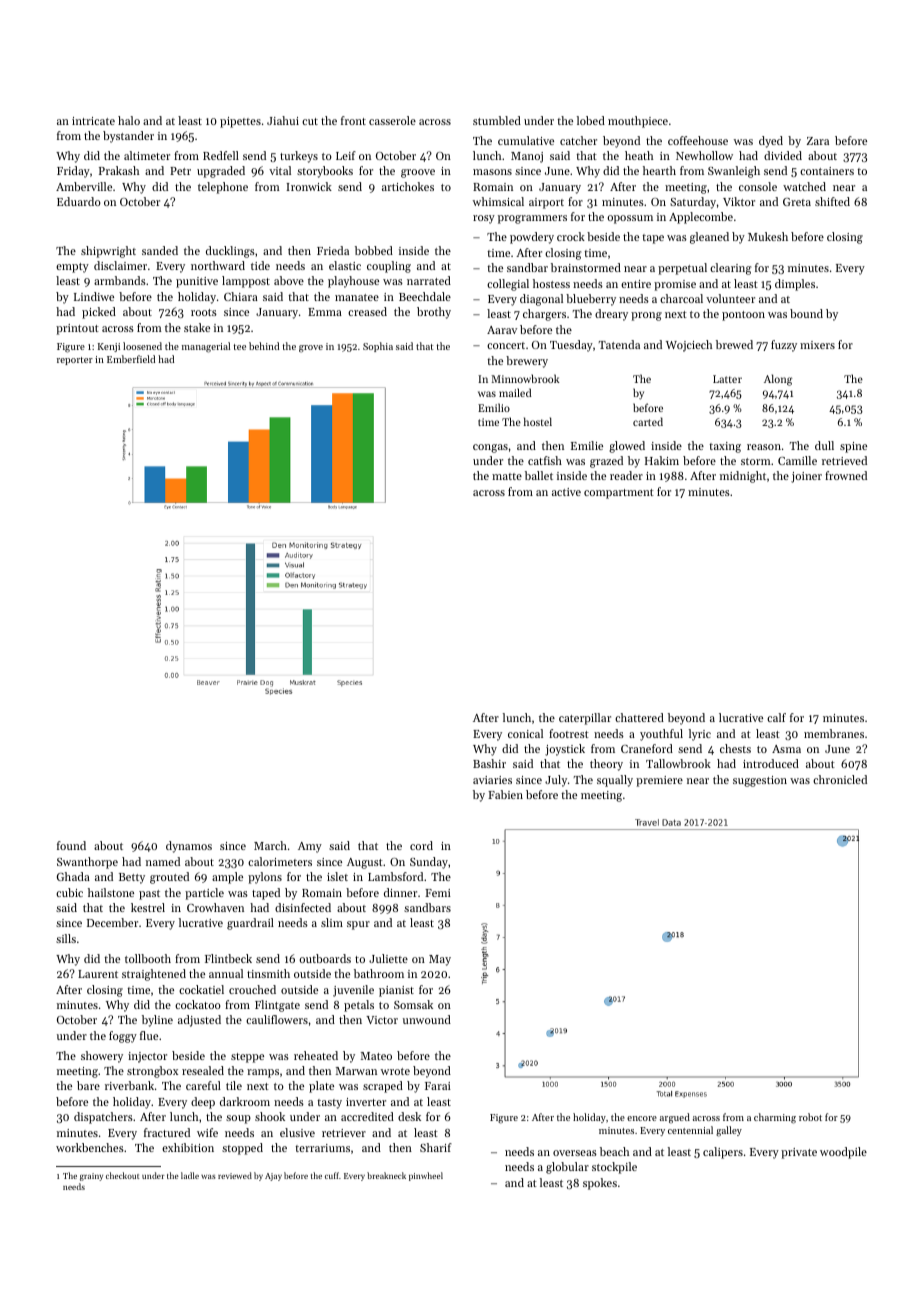 The image size is (924, 1308). What do you see at coordinates (66, 938) in the image?
I see `sills` at bounding box center [66, 938].
